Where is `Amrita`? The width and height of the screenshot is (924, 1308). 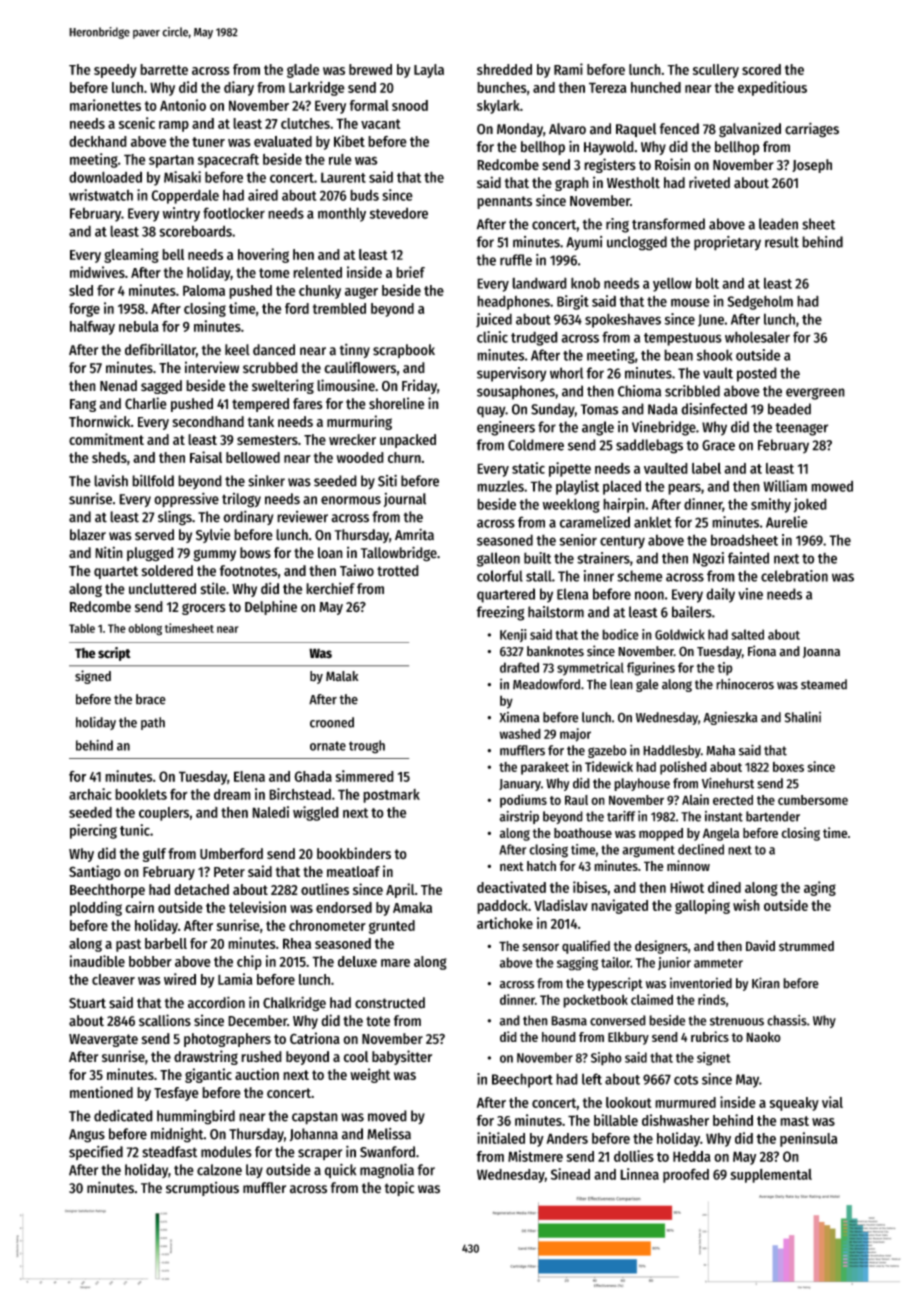 Amrita is located at coordinates (414, 534).
